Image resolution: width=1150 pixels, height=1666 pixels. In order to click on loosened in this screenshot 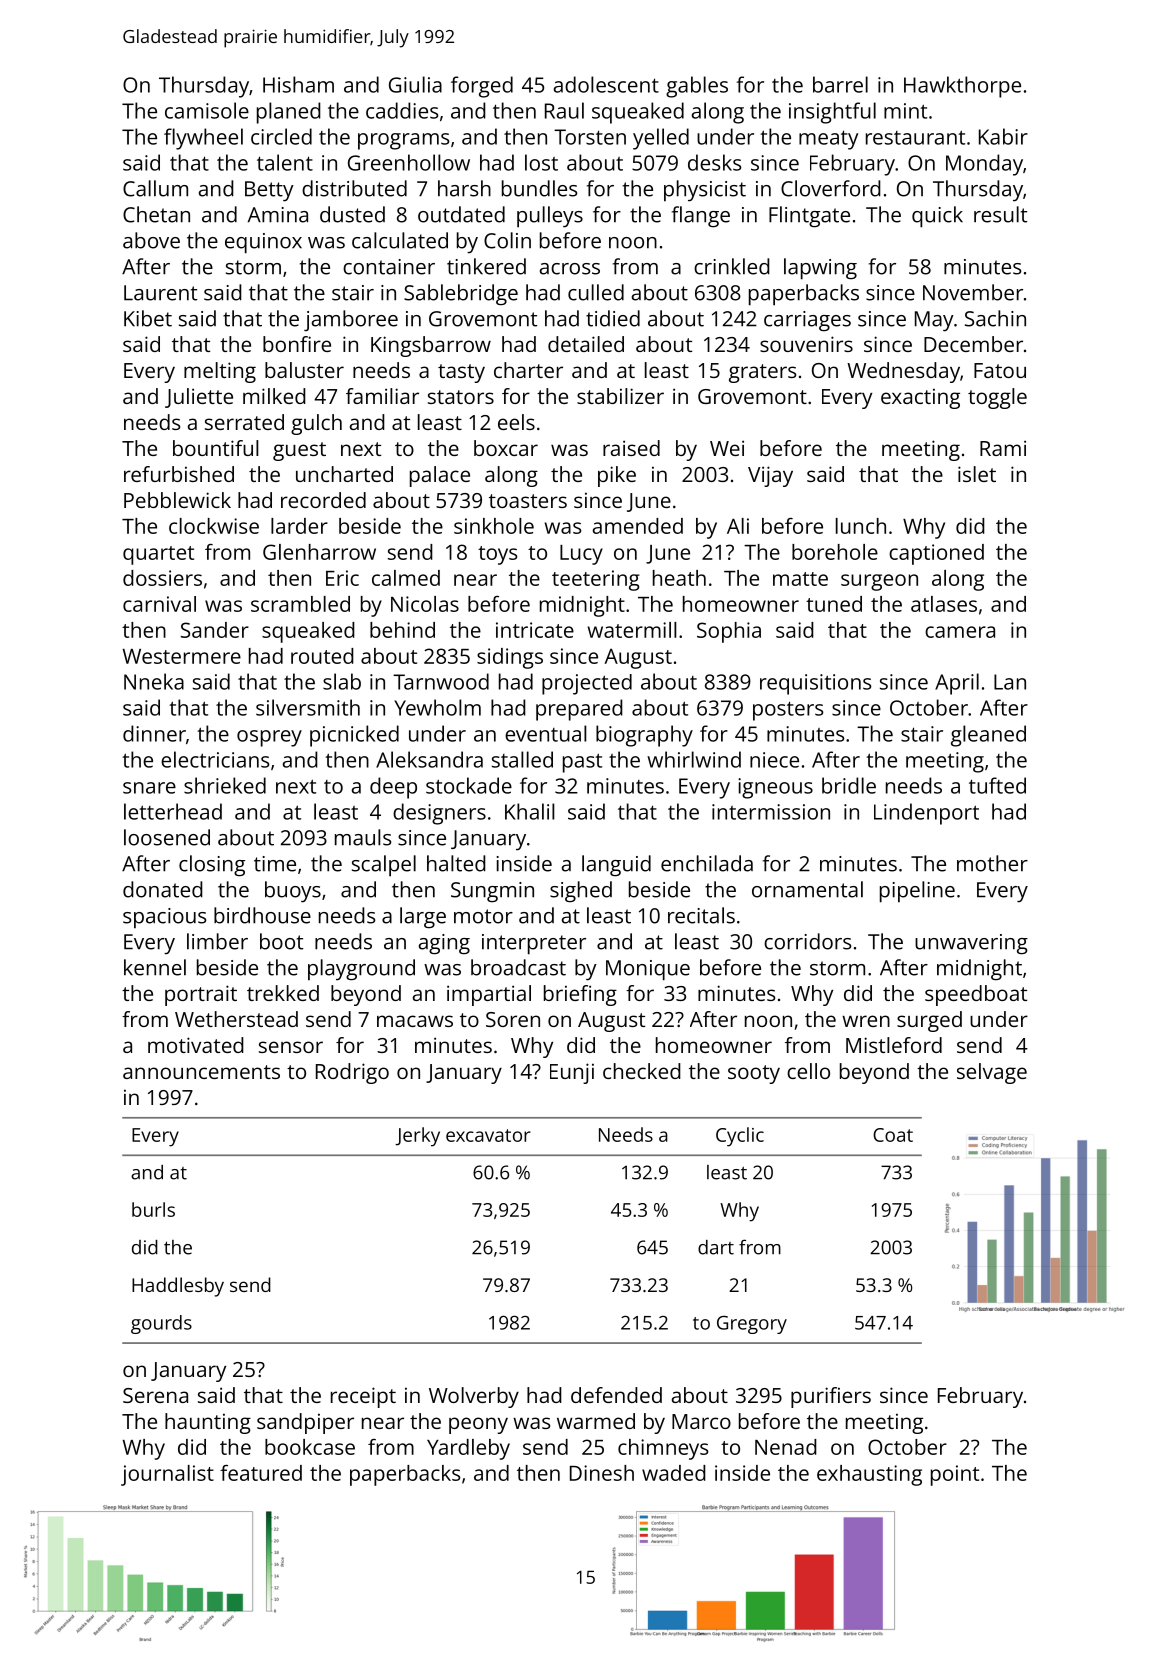, I will do `click(167, 837)`.
